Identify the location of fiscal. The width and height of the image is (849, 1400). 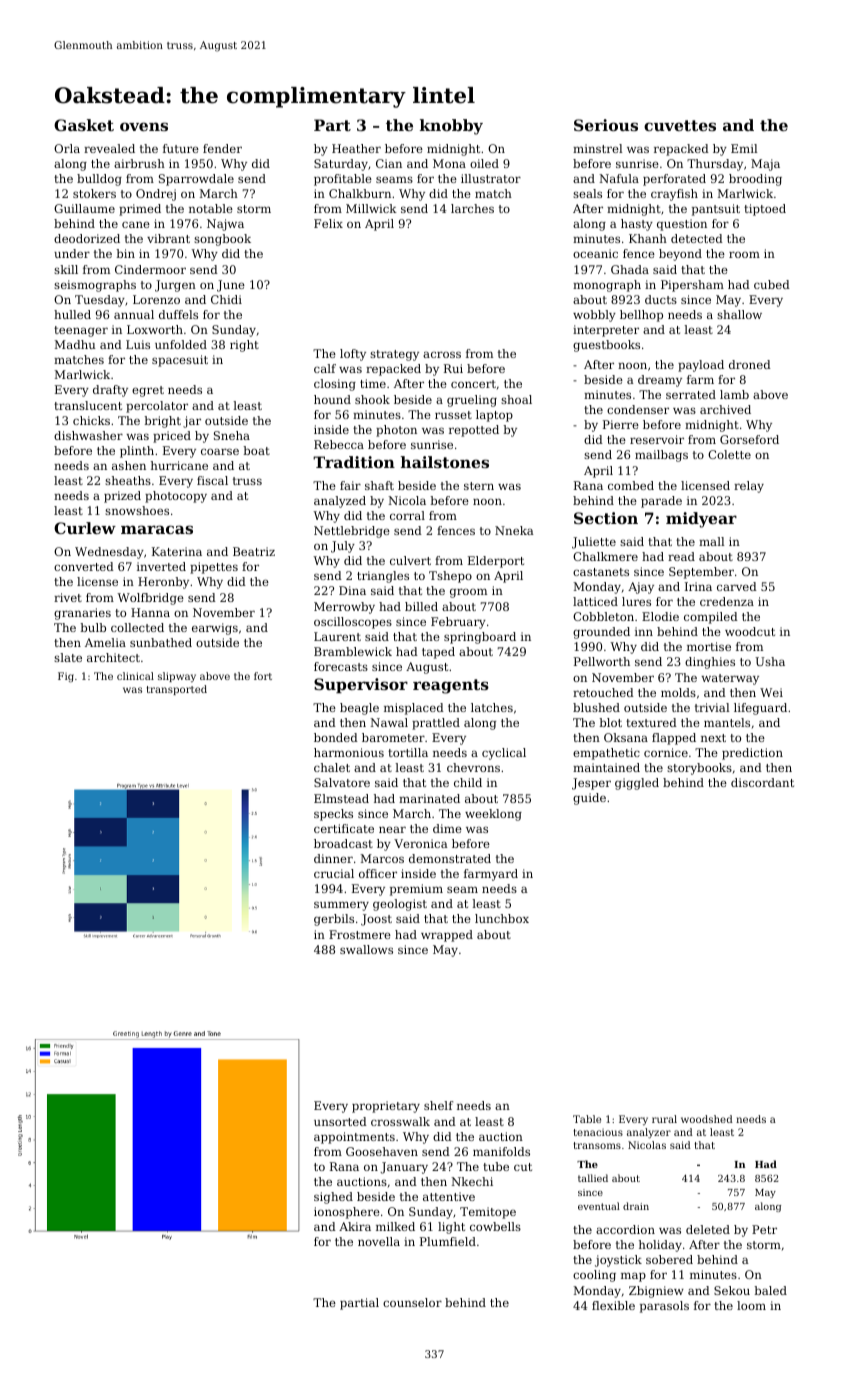
(212, 480).
